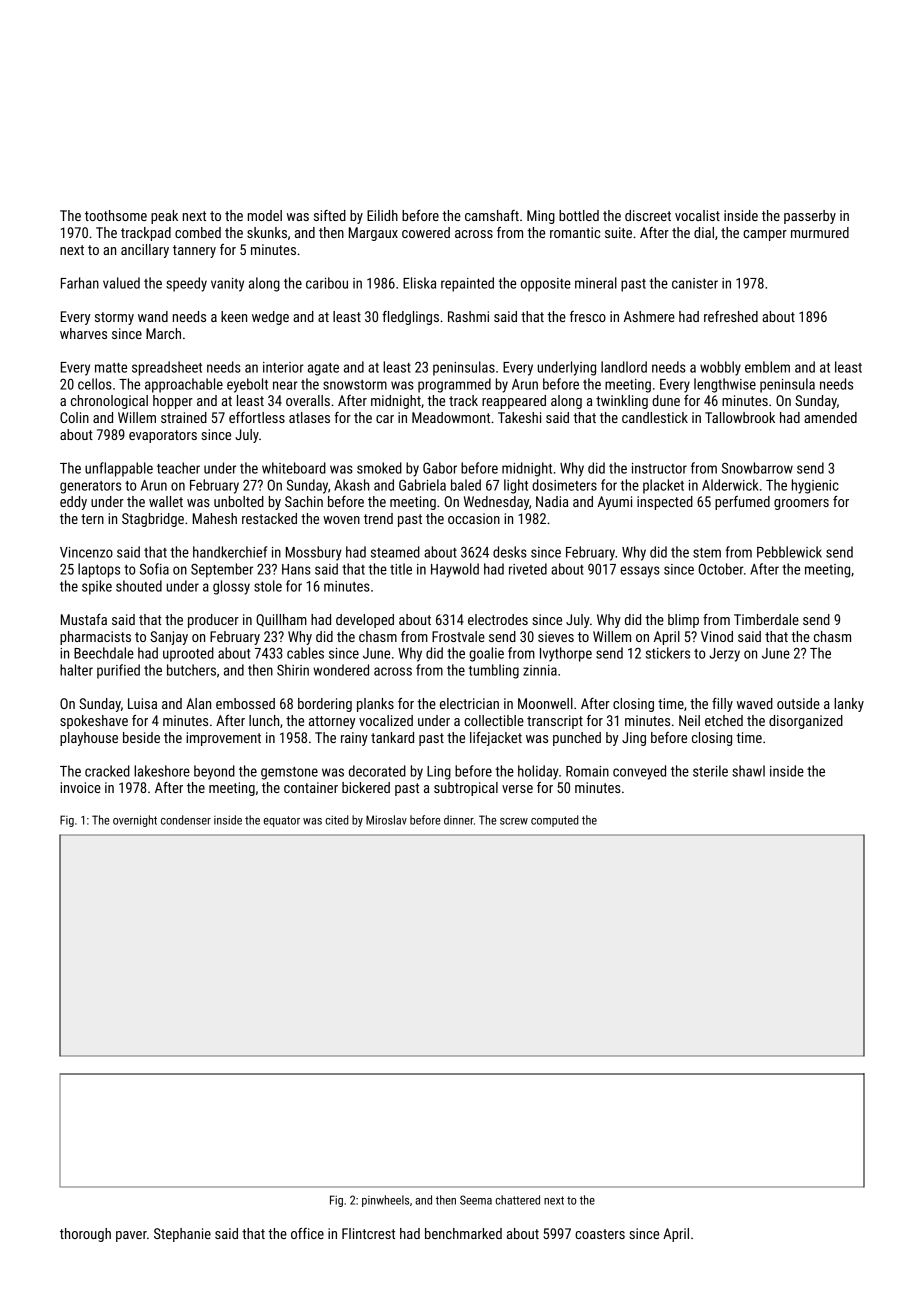  I want to click on peak, so click(164, 217).
